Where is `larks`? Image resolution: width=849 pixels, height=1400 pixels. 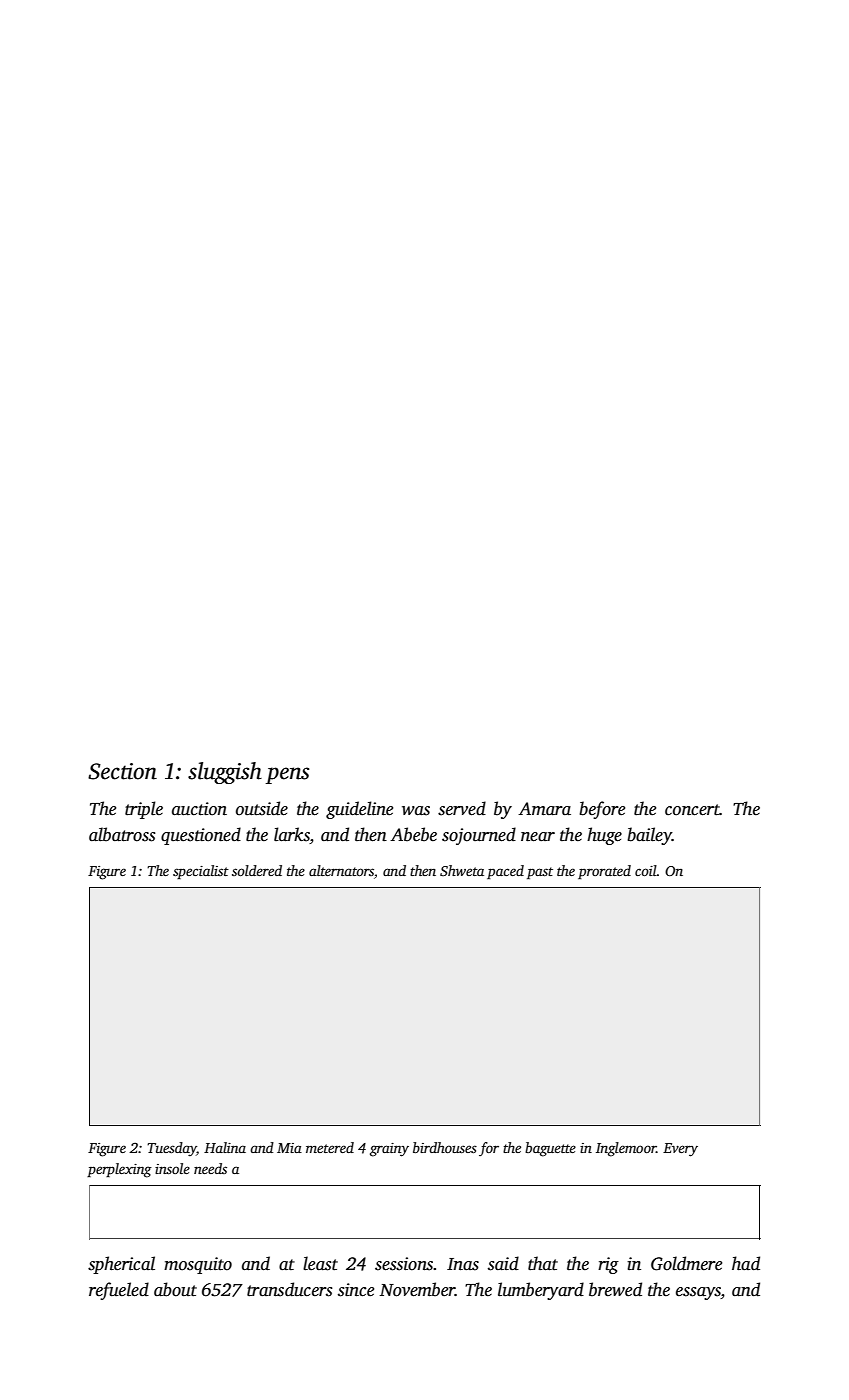
larks is located at coordinates (292, 834).
